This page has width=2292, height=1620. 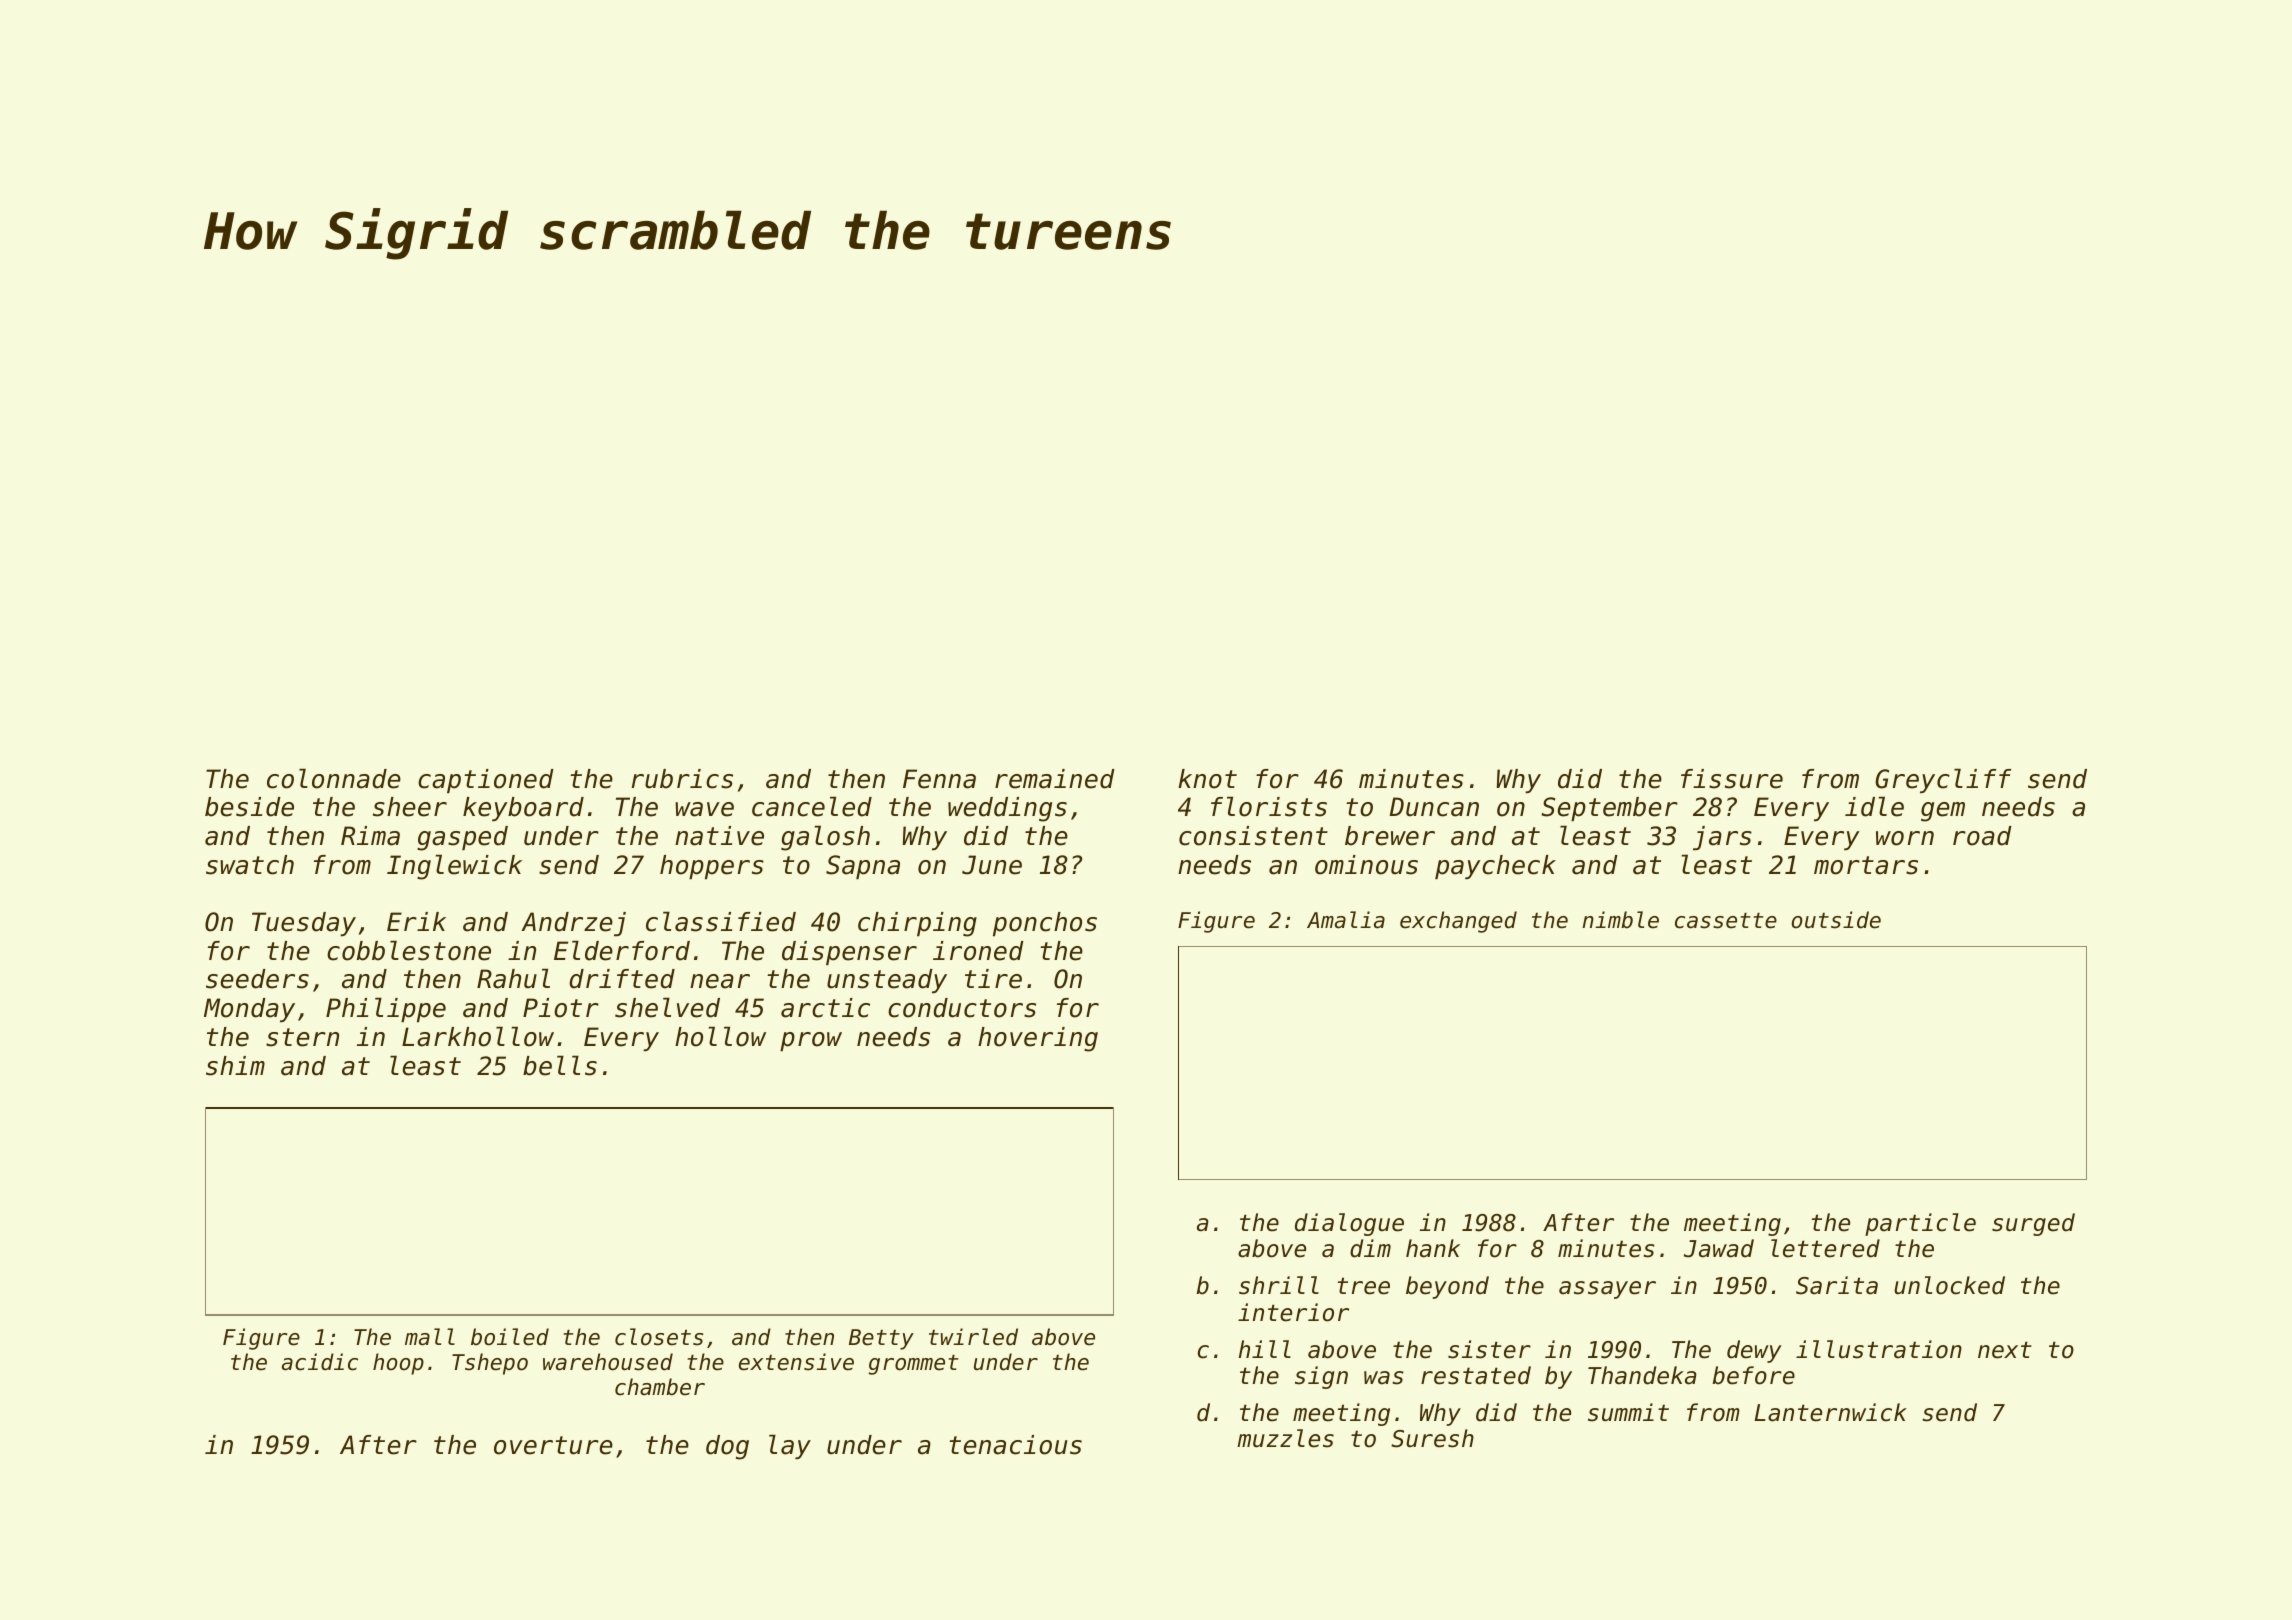 I want to click on Tshepo, so click(x=490, y=1364).
